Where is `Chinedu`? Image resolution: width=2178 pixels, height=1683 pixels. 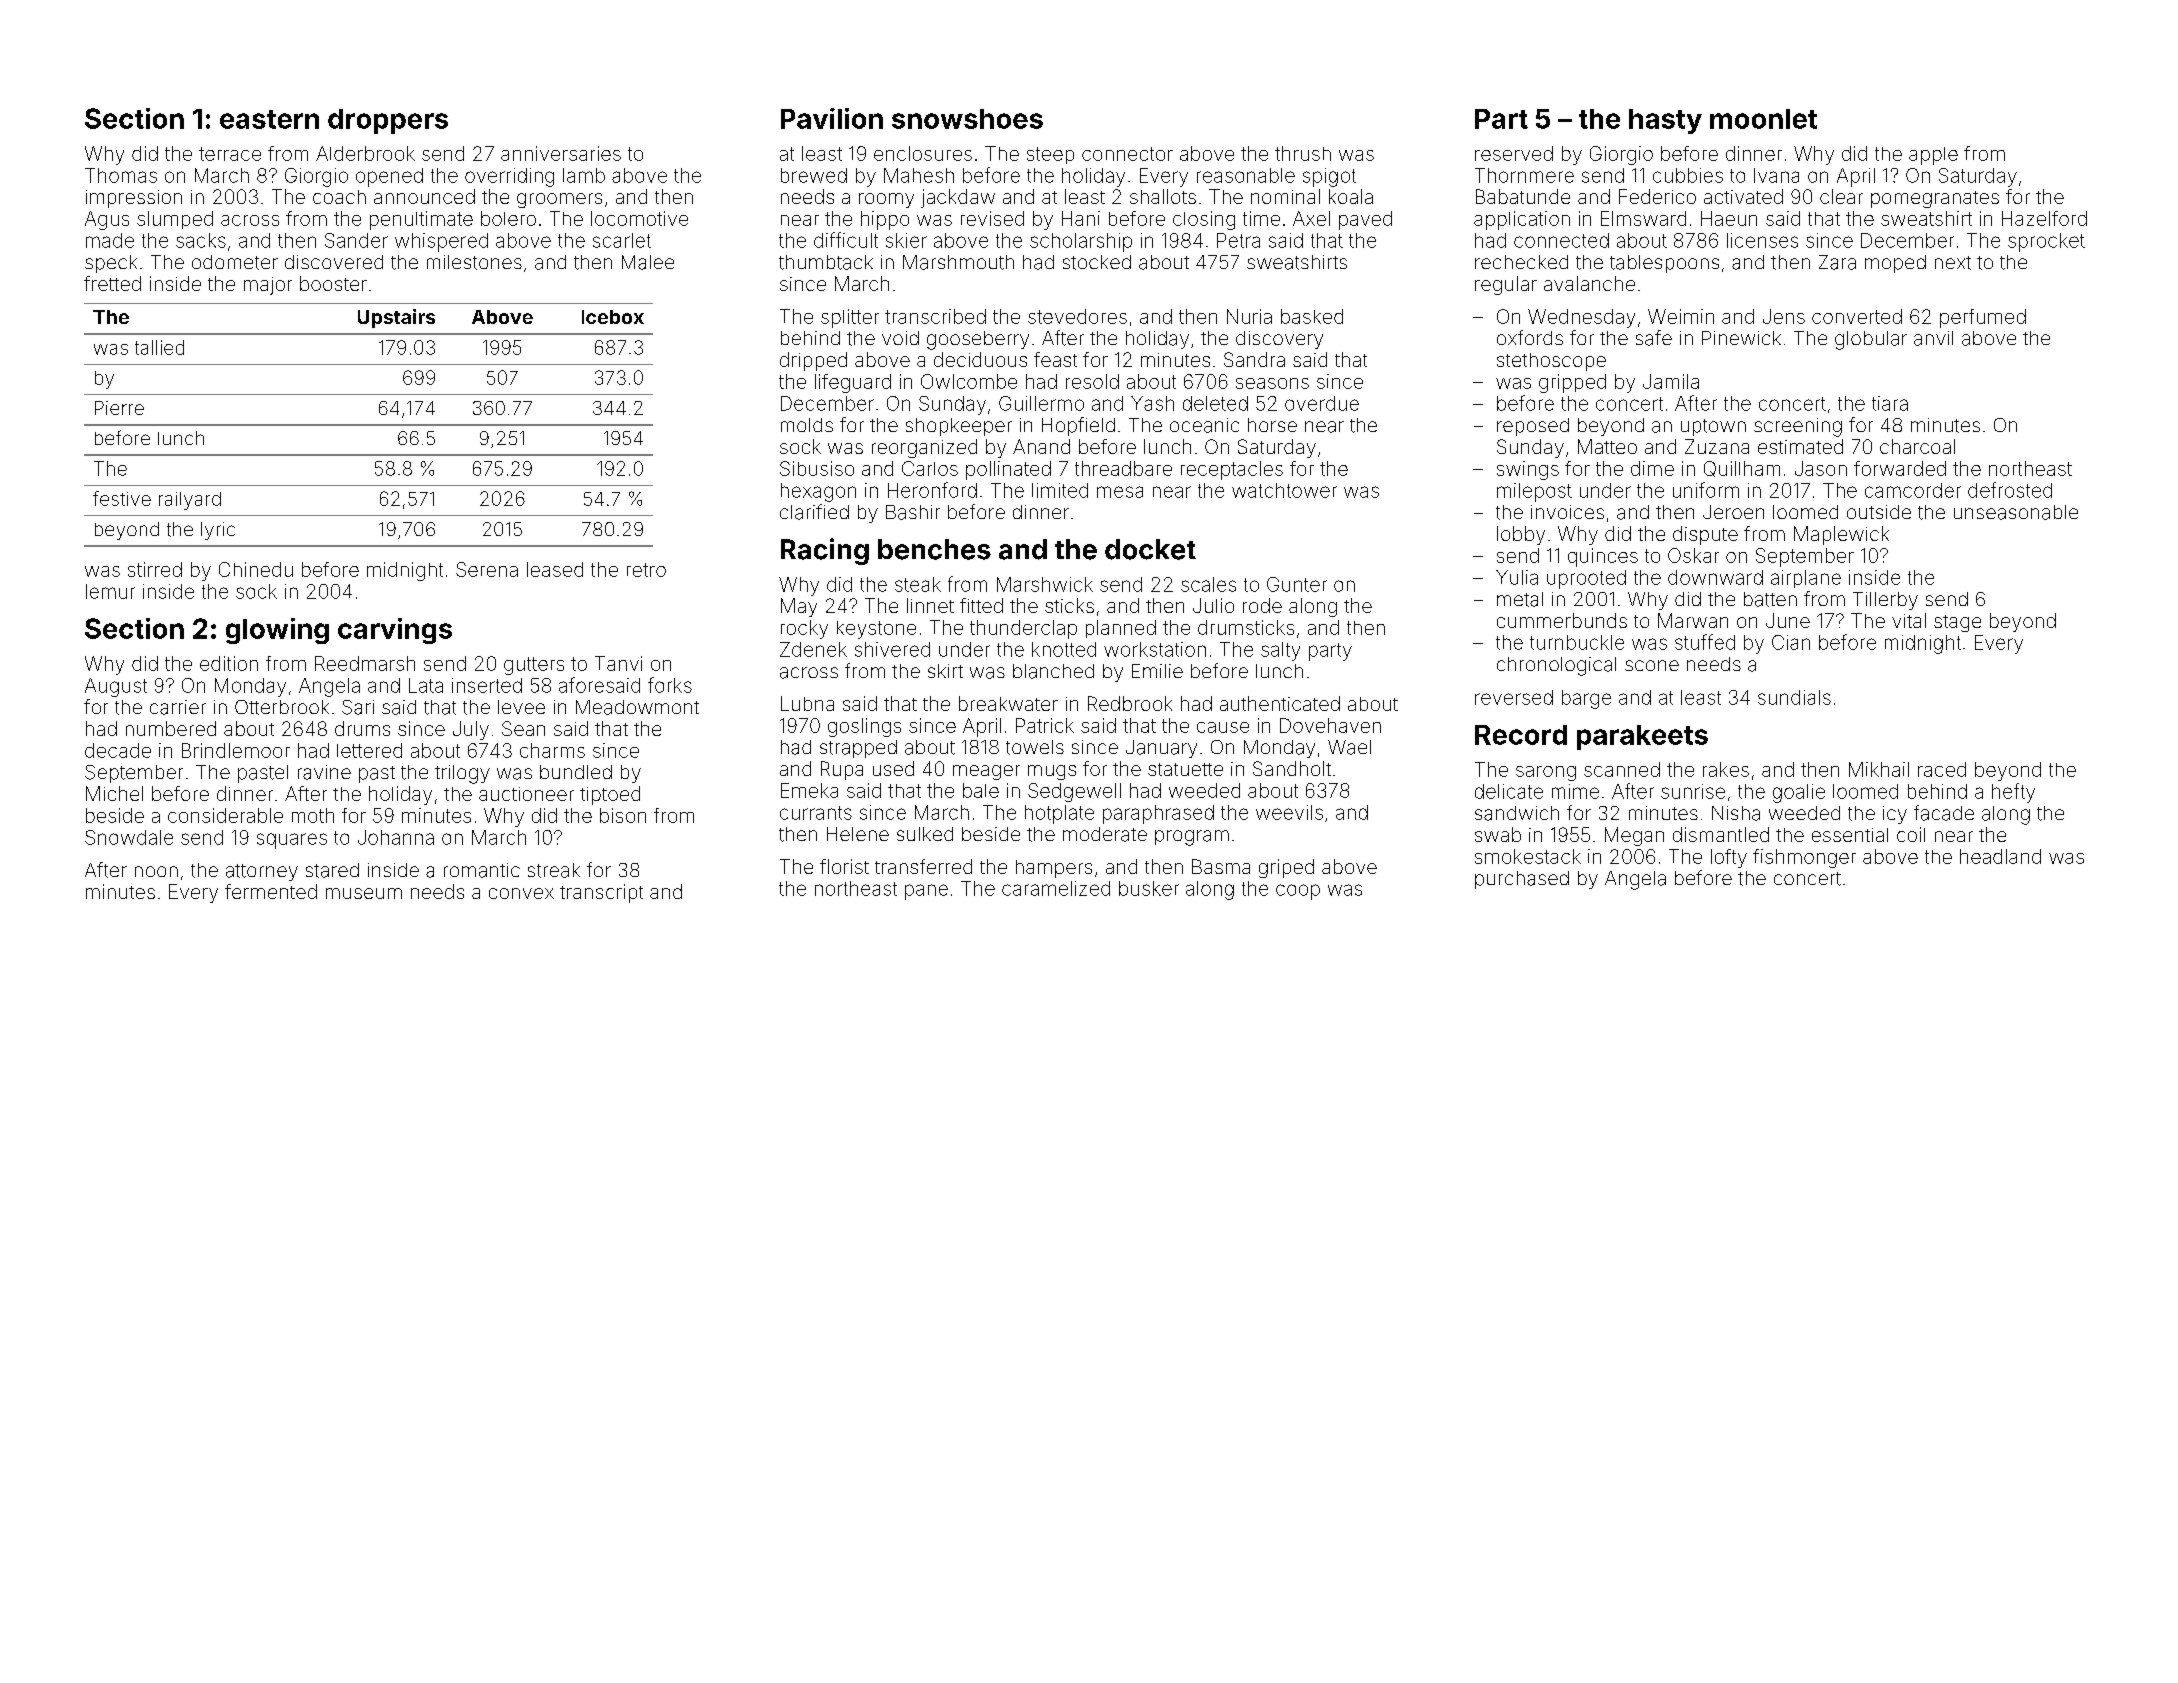 Chinedu is located at coordinates (256, 569).
